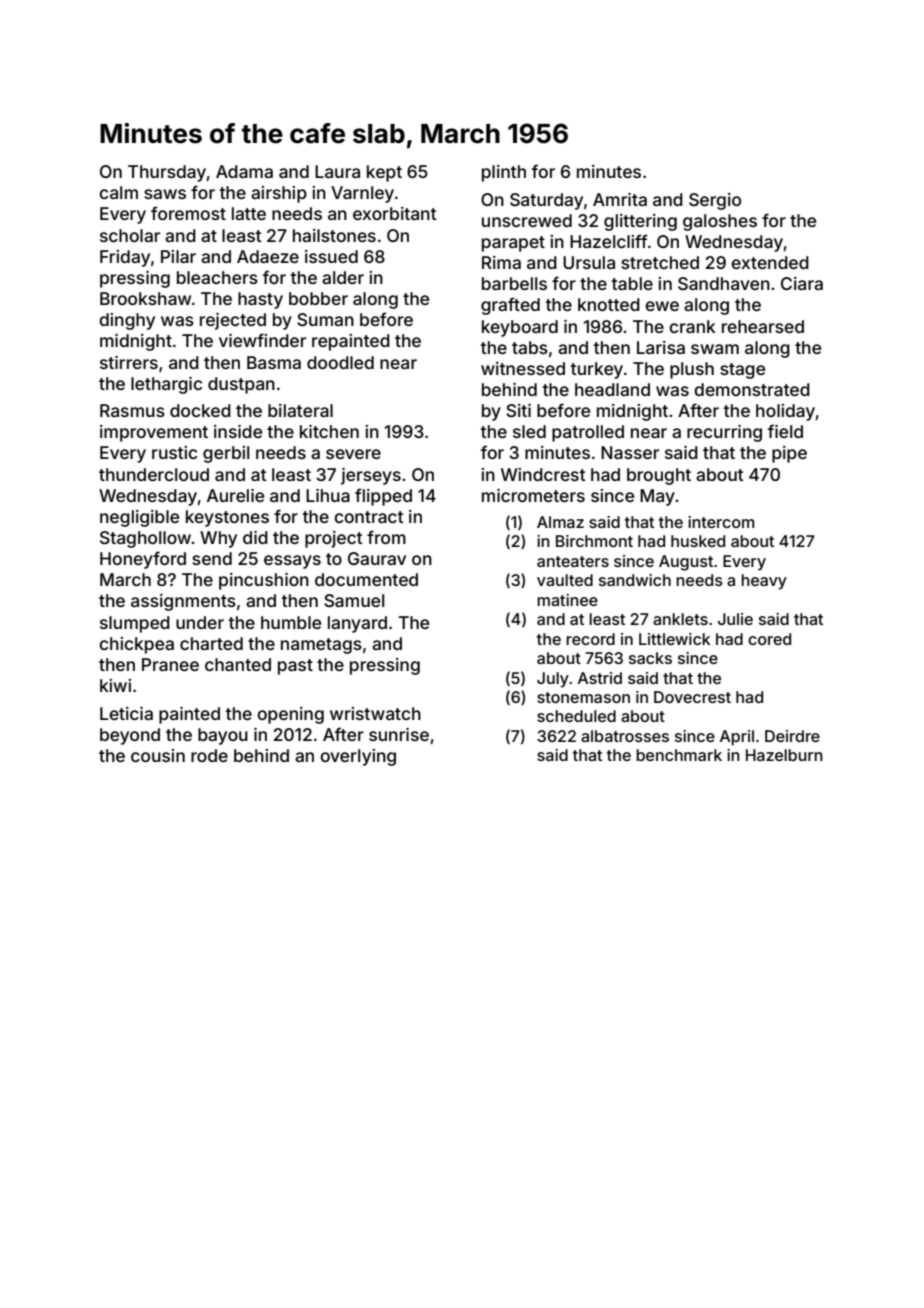 The width and height of the screenshot is (924, 1308). I want to click on Sandhaven, so click(724, 283).
